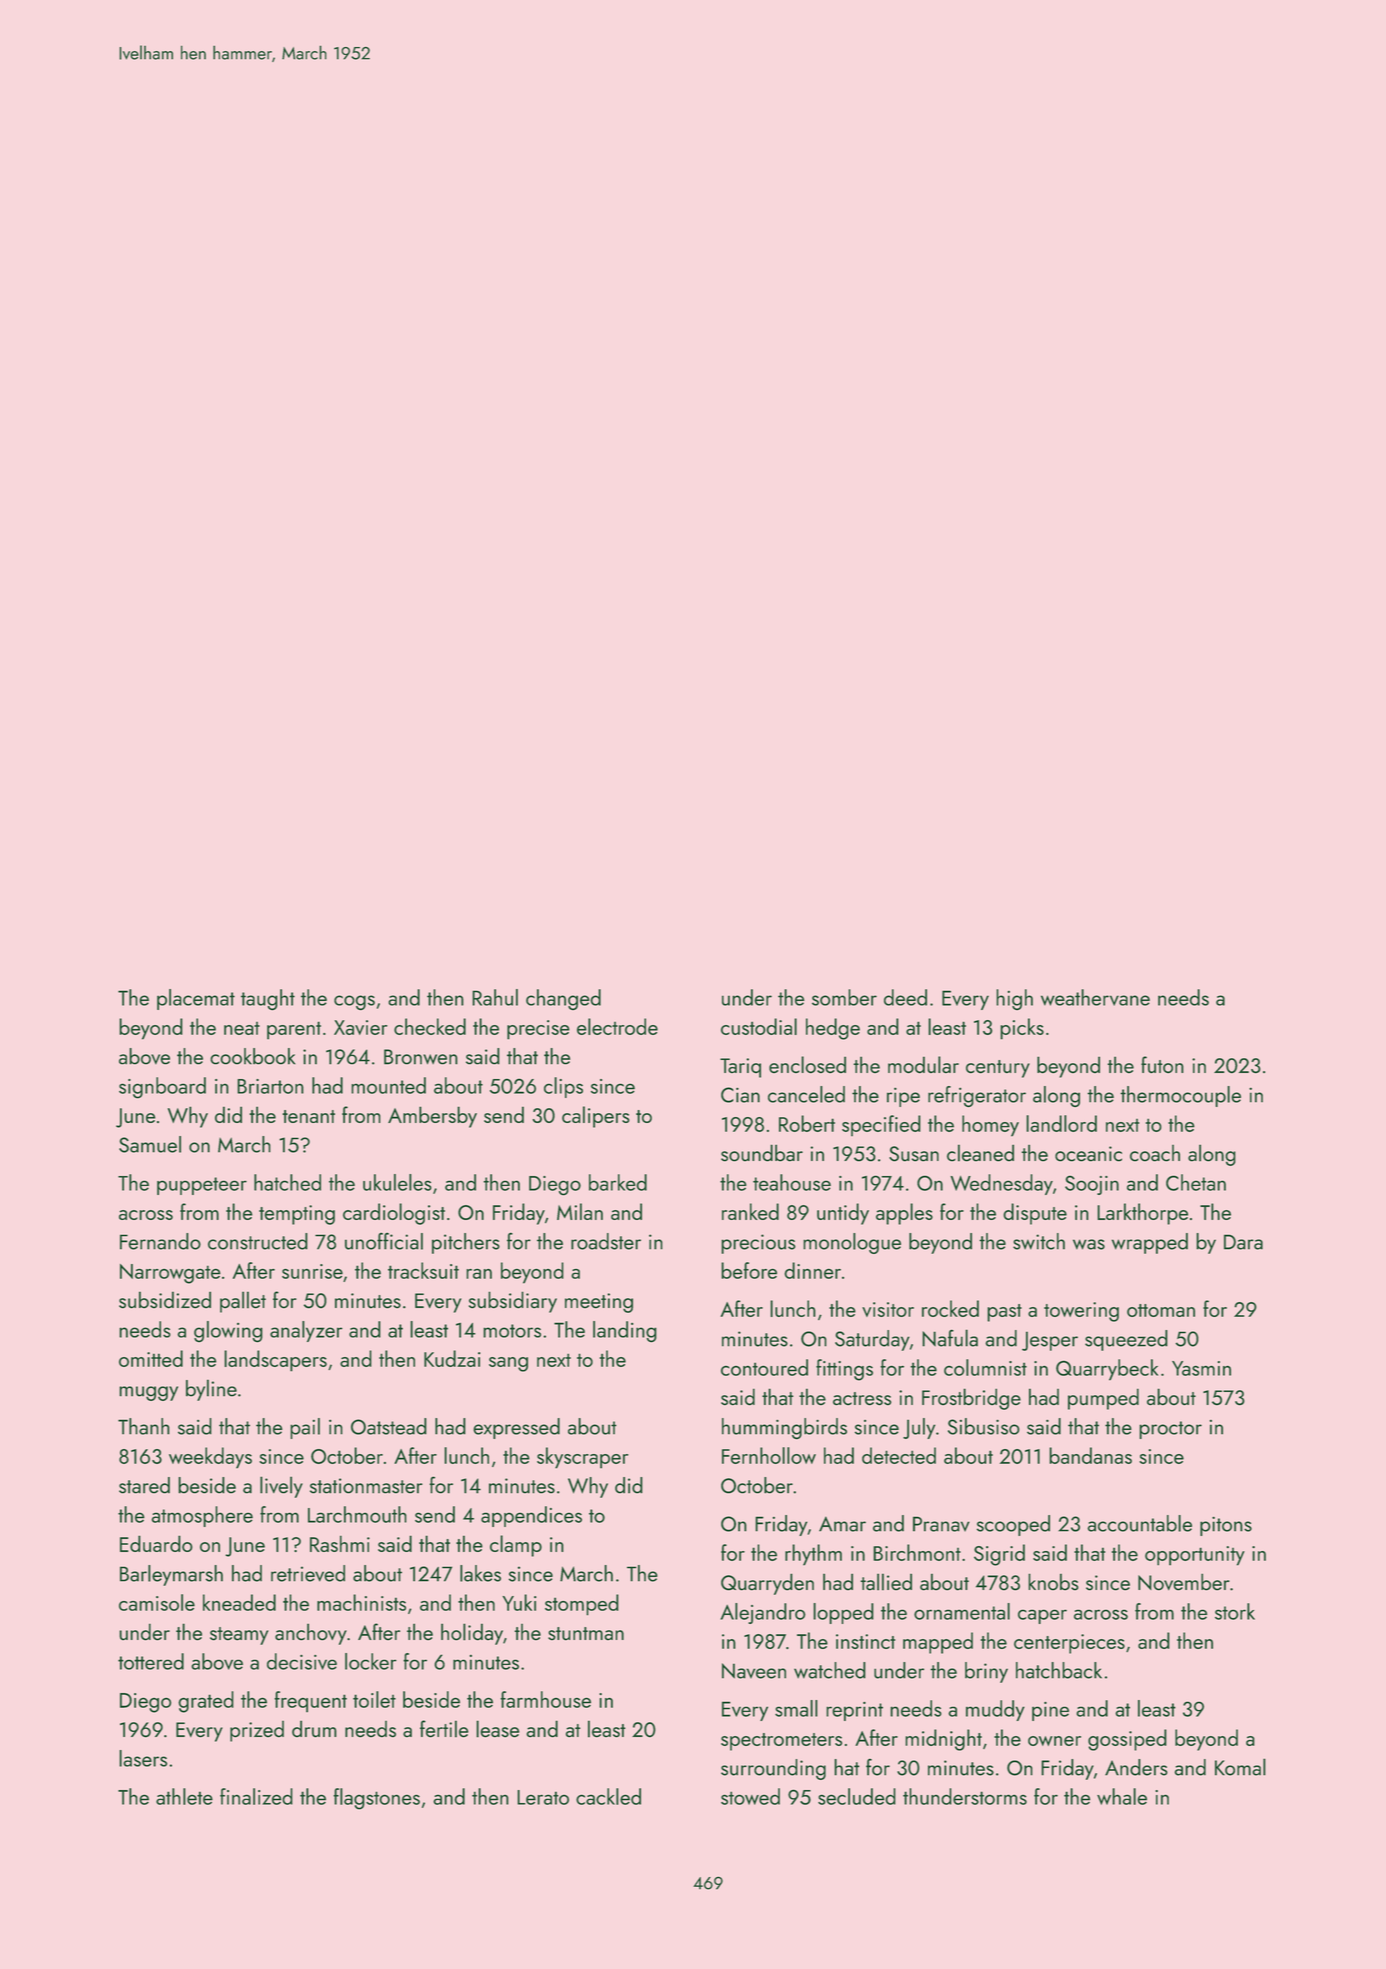  Describe the element at coordinates (1161, 1310) in the image. I see `ottoman` at that location.
